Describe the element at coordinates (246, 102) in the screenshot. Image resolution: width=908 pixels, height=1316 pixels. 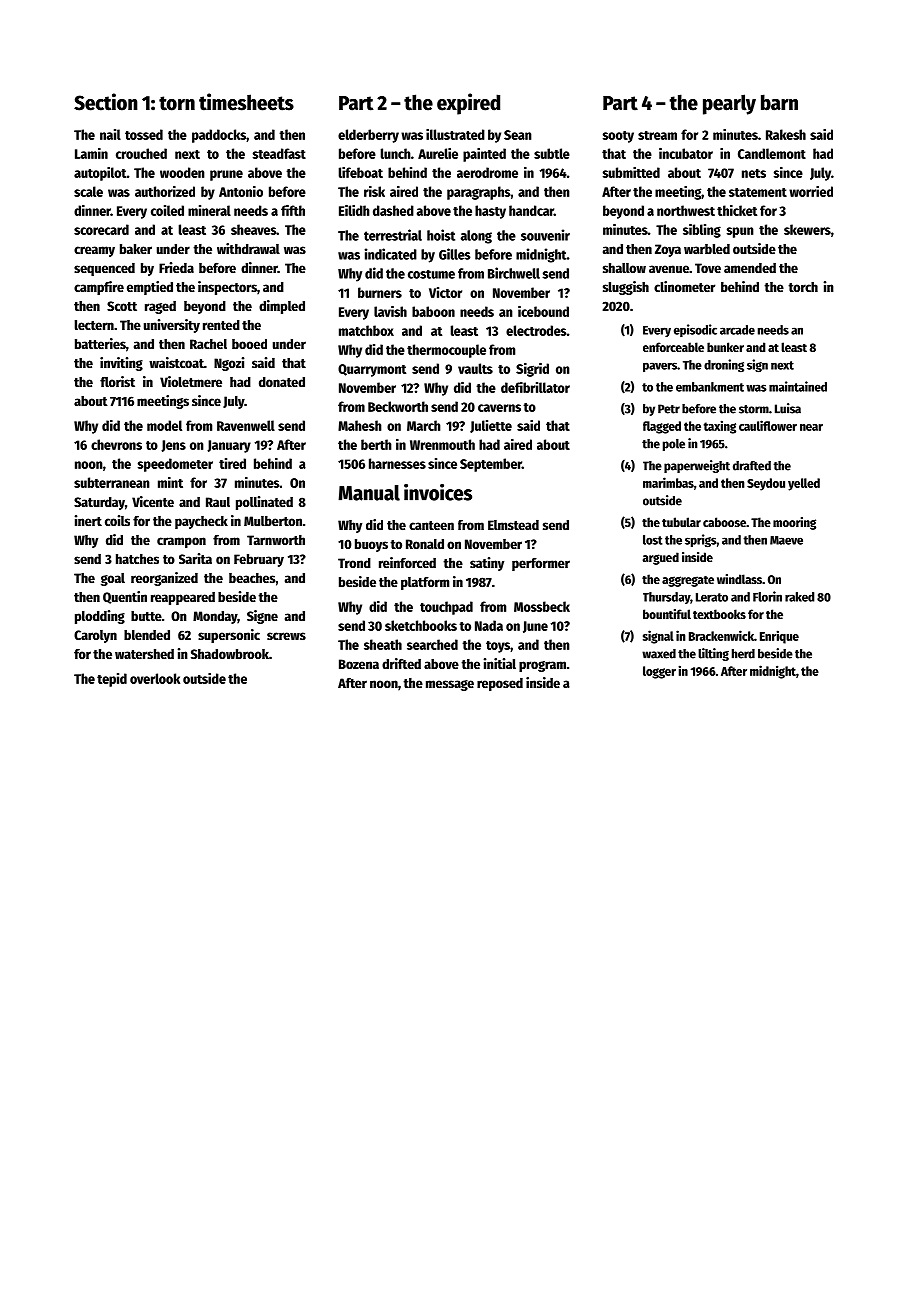
I see `timesheets` at that location.
